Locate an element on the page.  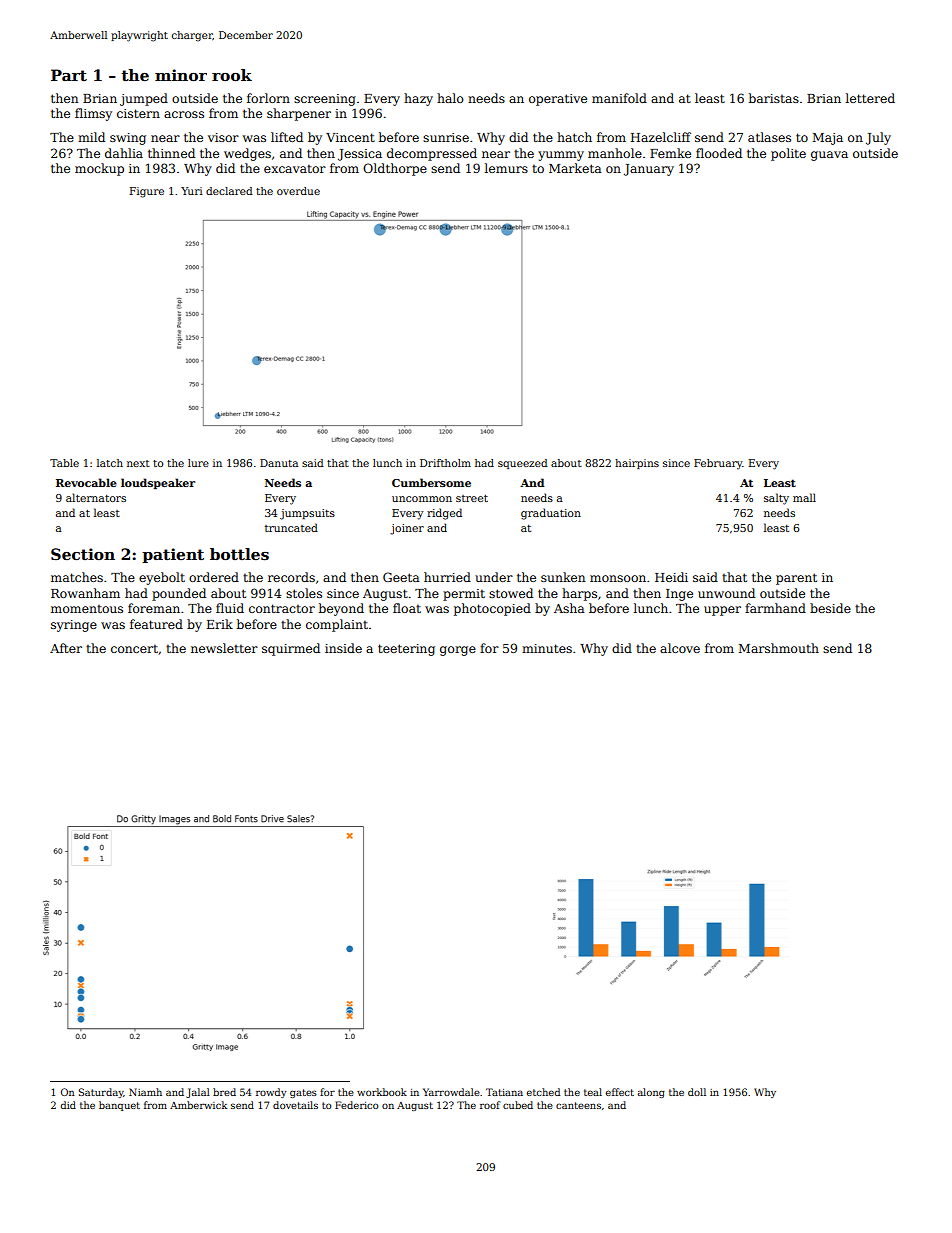
Driftholm is located at coordinates (445, 463).
